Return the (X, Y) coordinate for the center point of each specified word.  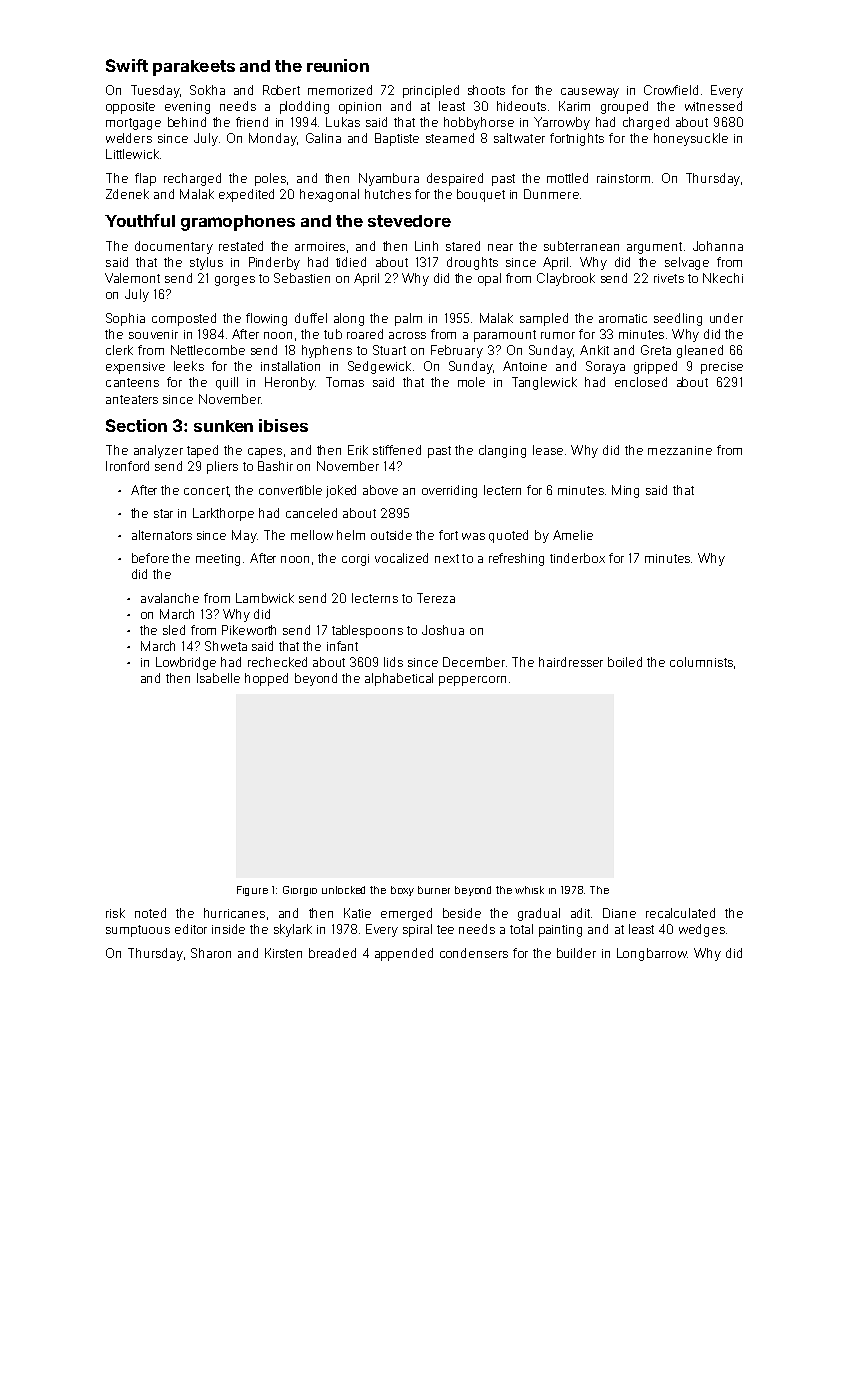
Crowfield (671, 90)
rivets (669, 278)
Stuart (389, 350)
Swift (127, 65)
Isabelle (218, 678)
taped (202, 451)
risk (115, 913)
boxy (402, 891)
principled (431, 91)
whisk (529, 890)
